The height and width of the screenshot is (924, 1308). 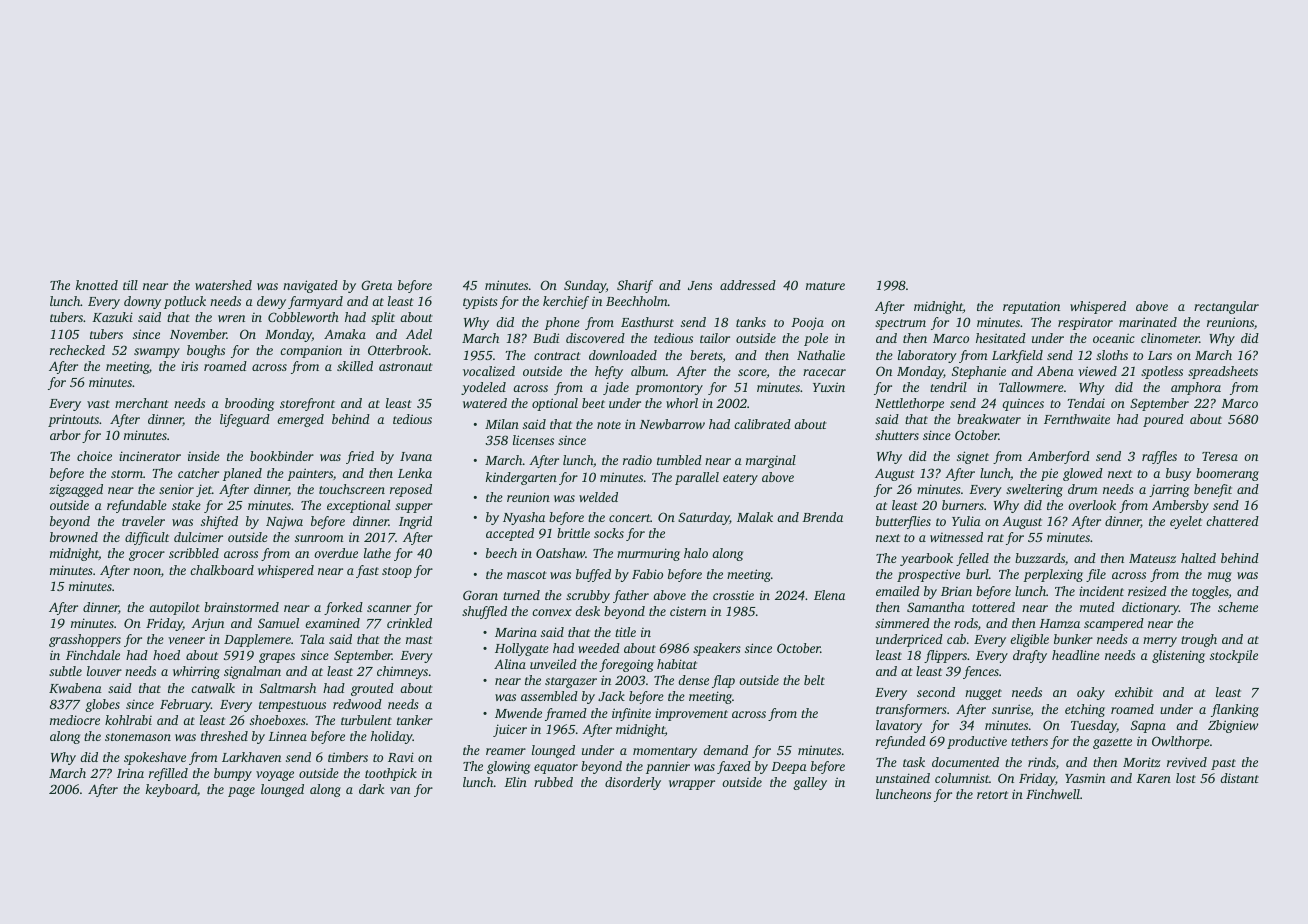 I want to click on speakers, so click(x=717, y=649).
